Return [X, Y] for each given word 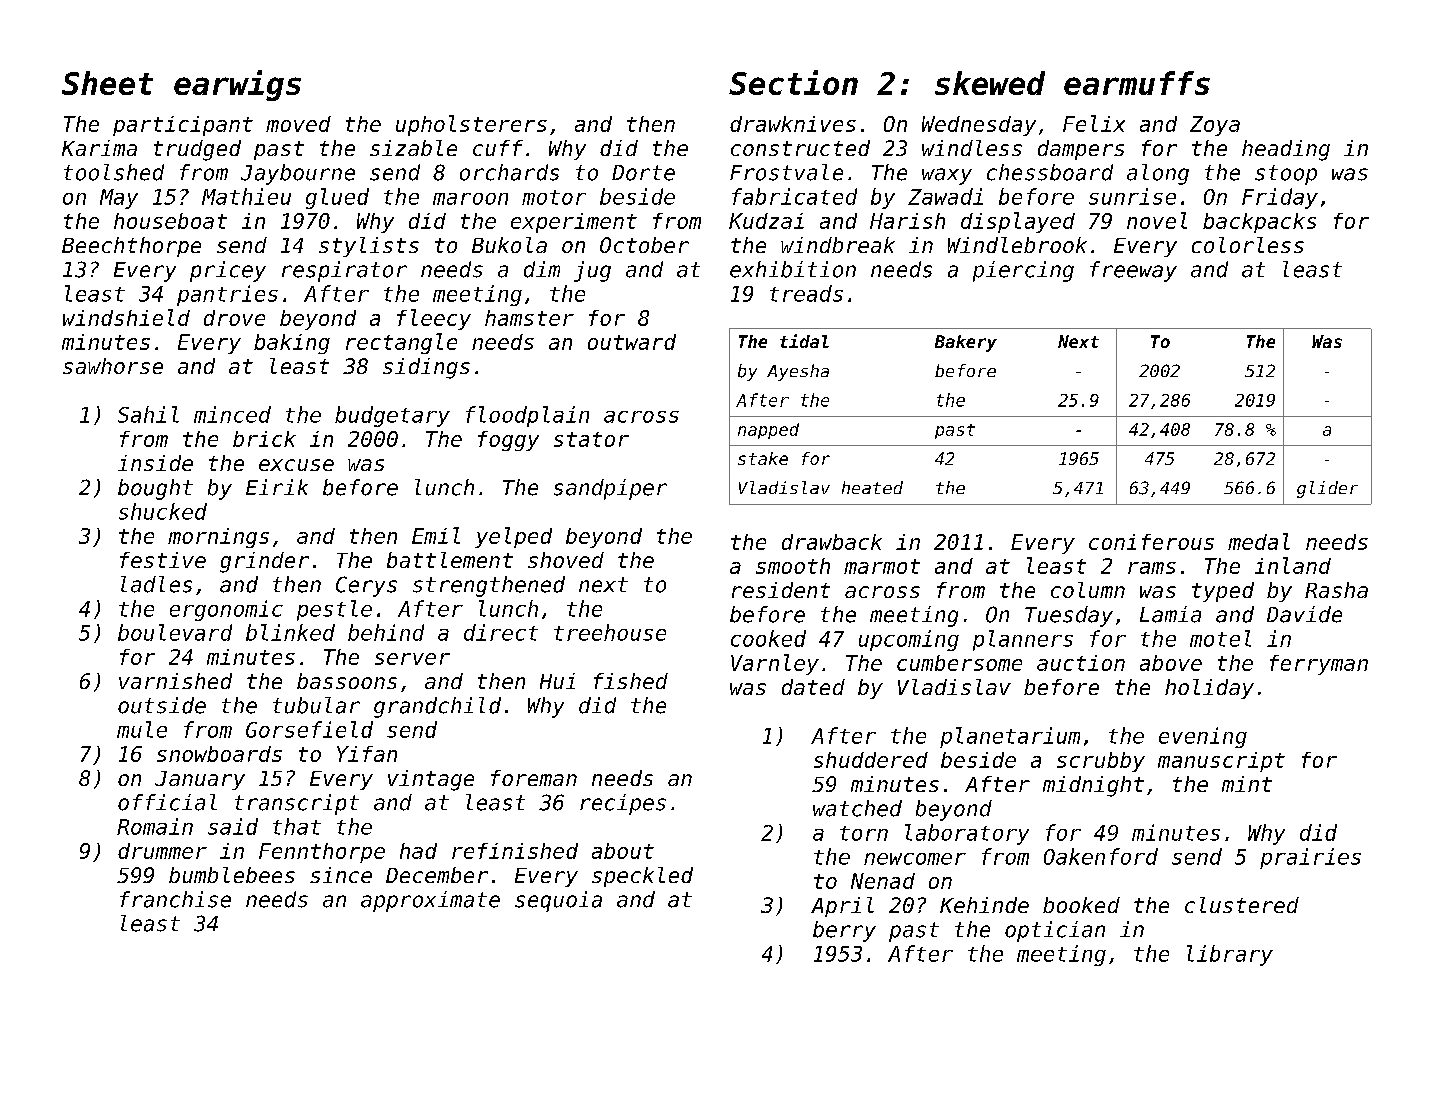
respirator [344, 271]
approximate [430, 901]
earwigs [237, 85]
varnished [175, 681]
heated [872, 487]
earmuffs [1137, 83]
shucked [163, 511]
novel [1157, 220]
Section [793, 82]
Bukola [509, 245]
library [1230, 955]
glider [1327, 489]
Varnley [775, 664]
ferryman [1319, 665]
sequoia [558, 901]
